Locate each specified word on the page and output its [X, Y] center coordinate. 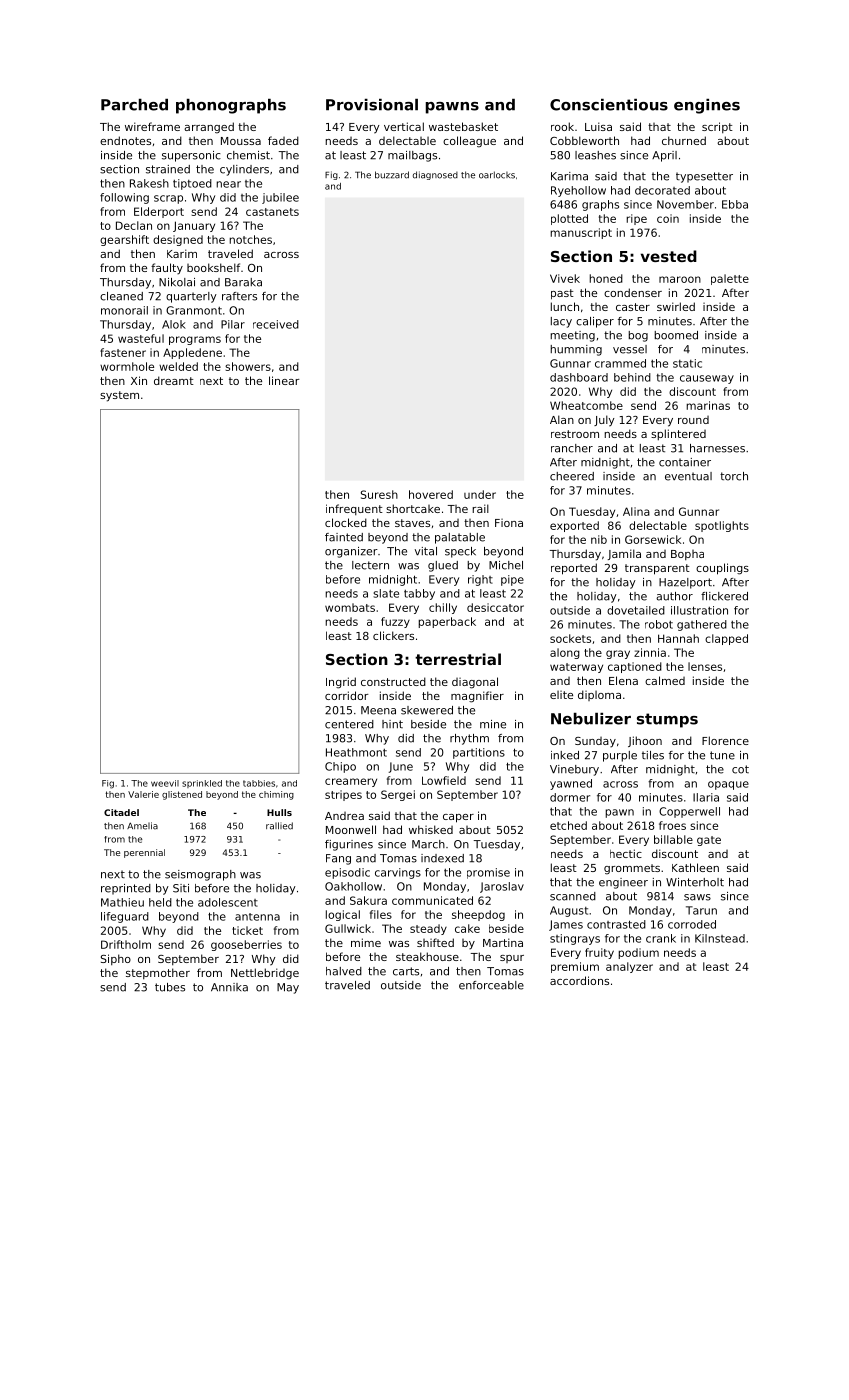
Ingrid [341, 683]
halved [344, 971]
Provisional [372, 105]
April [664, 156]
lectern [370, 565]
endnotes [125, 140]
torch [734, 476]
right [480, 580]
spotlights [722, 526]
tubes [170, 987]
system [119, 396]
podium [638, 953]
